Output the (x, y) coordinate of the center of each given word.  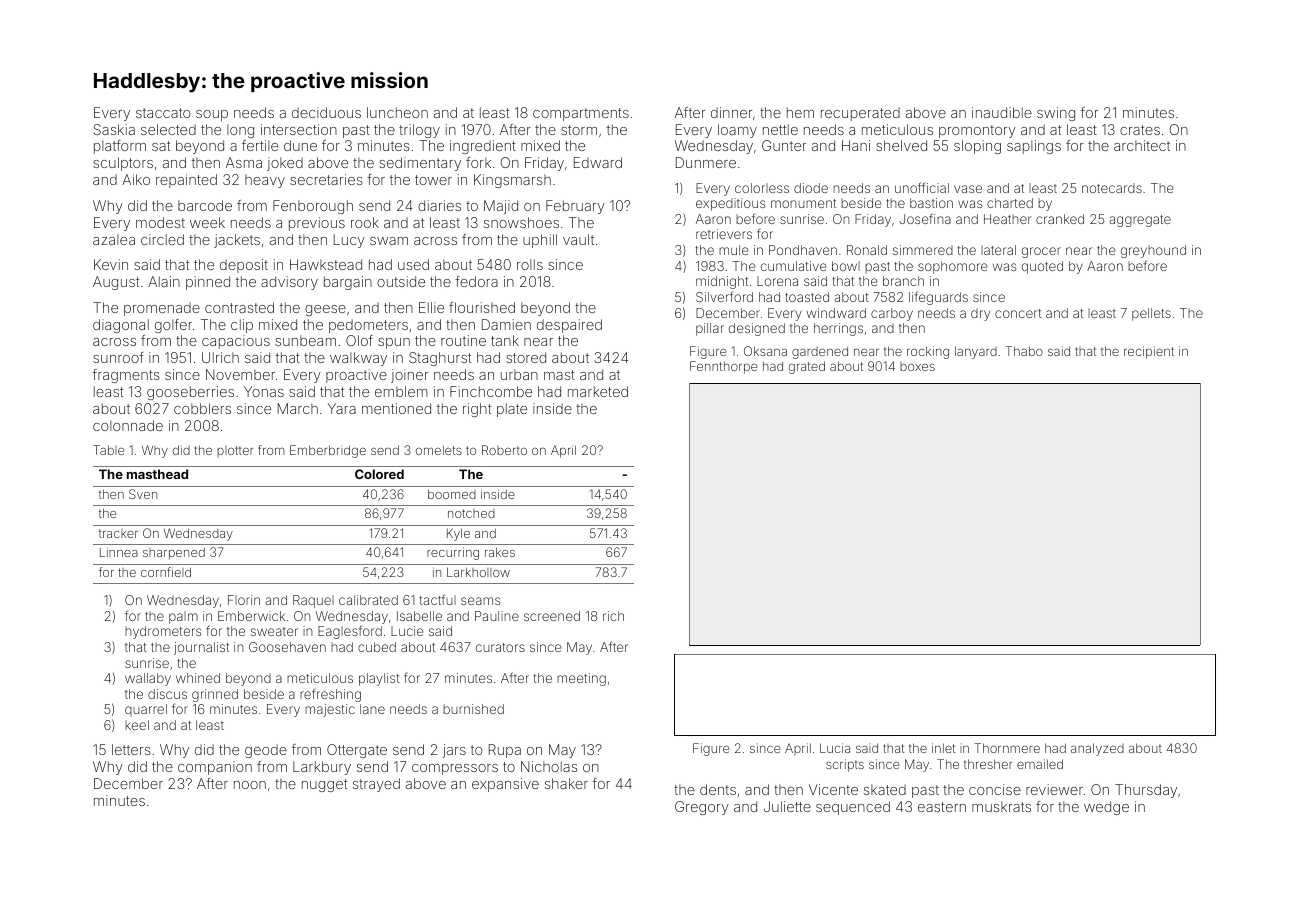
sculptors (123, 164)
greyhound (1153, 251)
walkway (358, 359)
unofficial (922, 187)
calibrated (368, 600)
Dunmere (706, 162)
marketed (598, 391)
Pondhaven (803, 250)
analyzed (1097, 749)
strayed (376, 785)
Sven (143, 494)
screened (552, 616)
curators (500, 647)
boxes (917, 366)
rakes (500, 552)
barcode (205, 205)
